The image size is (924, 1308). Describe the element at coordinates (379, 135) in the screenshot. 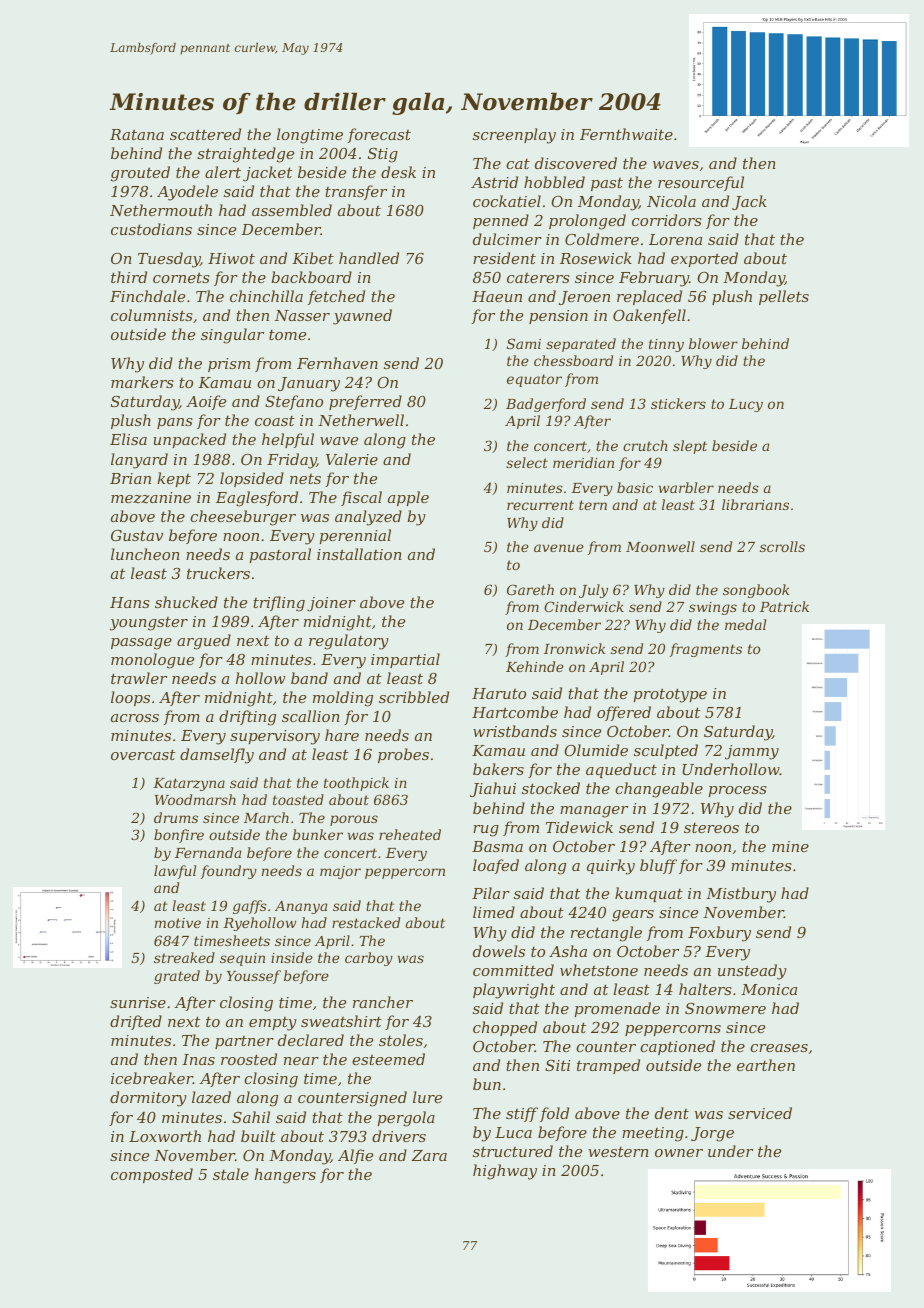

I see `forecast` at that location.
